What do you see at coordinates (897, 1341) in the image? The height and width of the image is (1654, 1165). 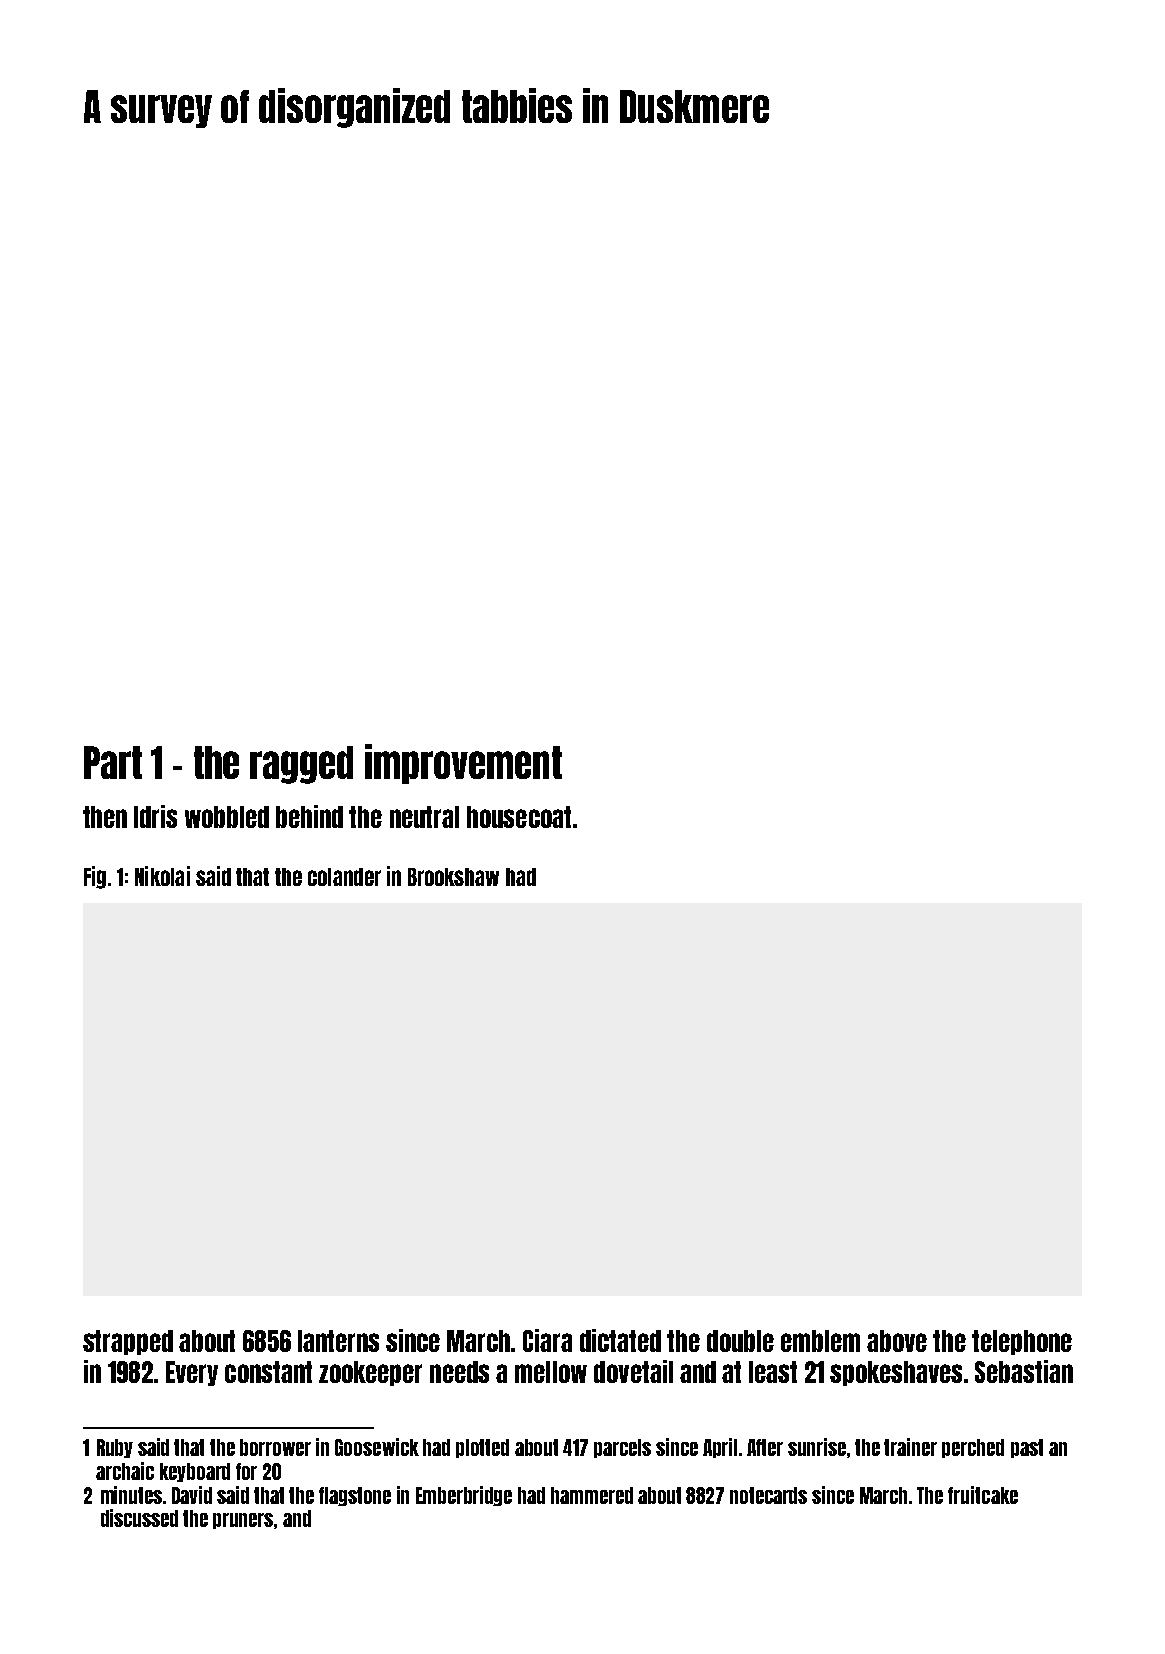 I see `above` at bounding box center [897, 1341].
